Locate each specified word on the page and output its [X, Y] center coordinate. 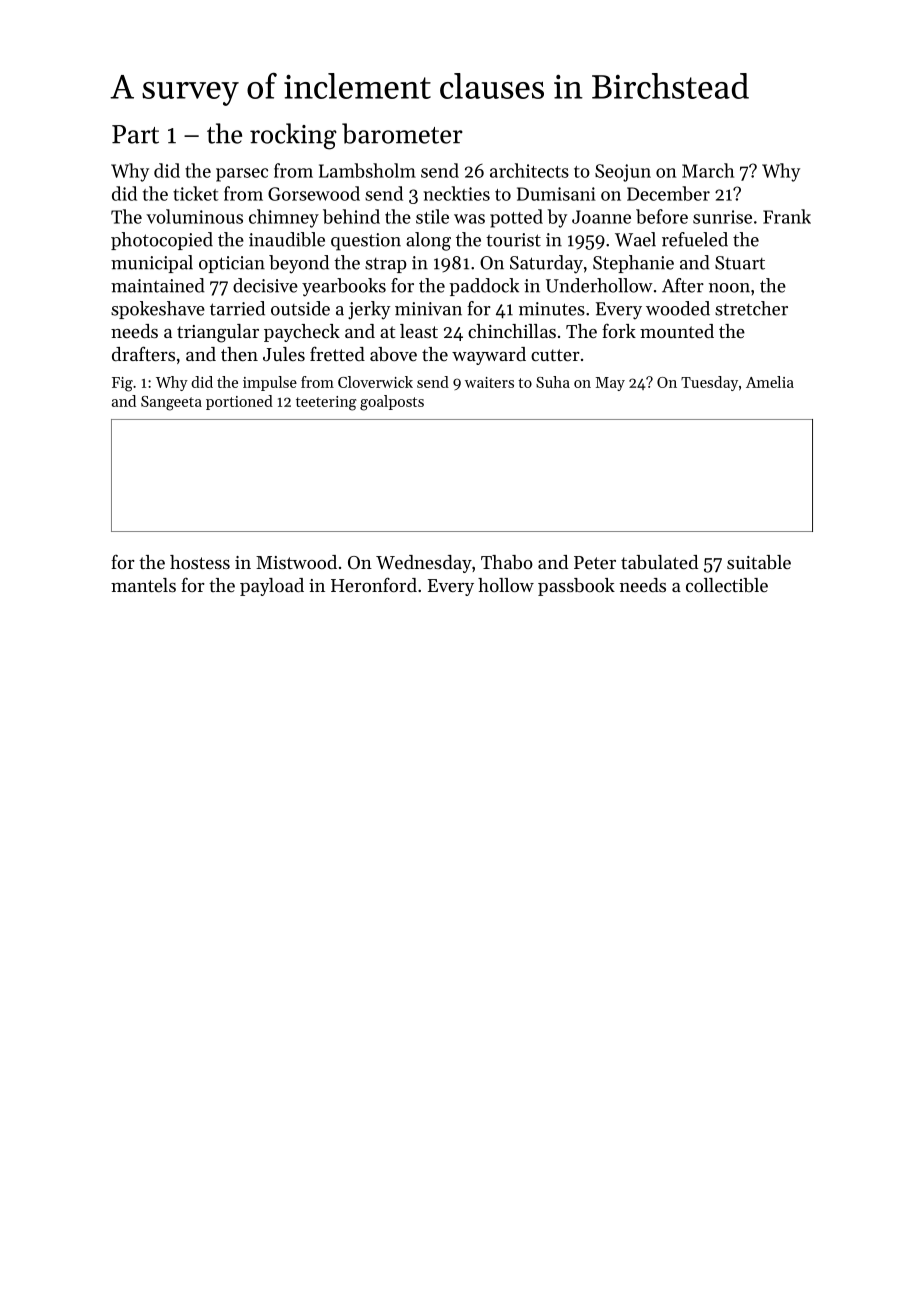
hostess [200, 562]
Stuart [740, 263]
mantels [143, 585]
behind [351, 216]
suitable [759, 562]
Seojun [623, 173]
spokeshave [158, 310]
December [668, 193]
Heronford [374, 584]
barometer [402, 133]
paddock [484, 287]
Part [135, 134]
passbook [576, 587]
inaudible [287, 239]
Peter [595, 562]
